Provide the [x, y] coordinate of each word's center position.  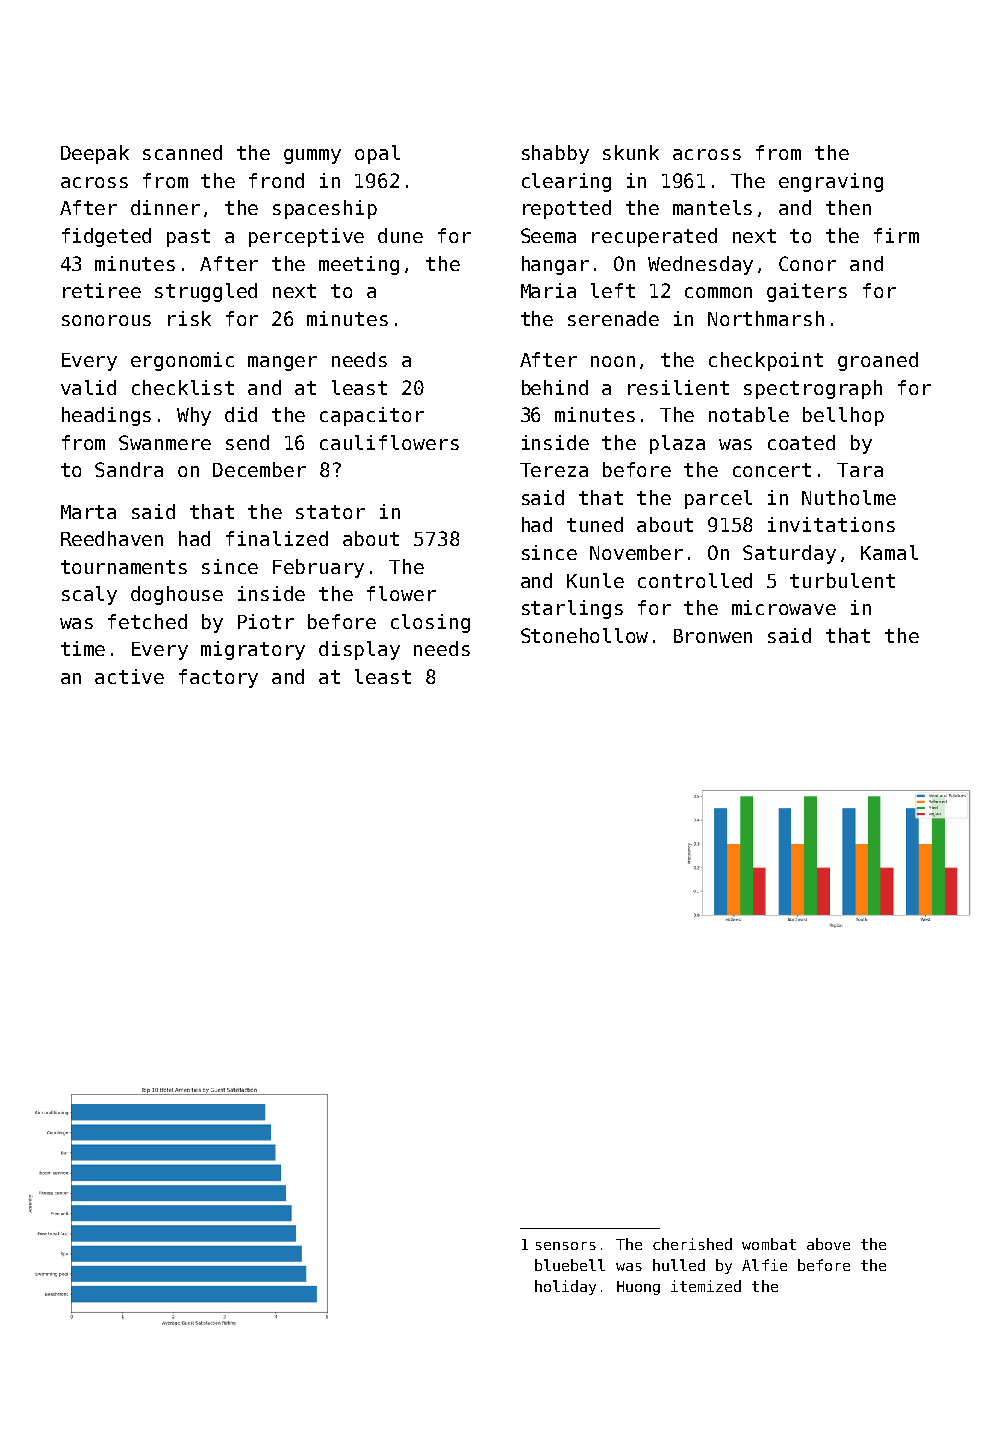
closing [430, 623]
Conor [807, 263]
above [828, 1244]
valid [88, 387]
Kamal [889, 552]
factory [218, 678]
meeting [359, 265]
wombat [769, 1244]
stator [330, 512]
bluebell [570, 1265]
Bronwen [713, 636]
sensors [566, 1246]
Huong [638, 1288]
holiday [565, 1287]
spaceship [325, 209]
